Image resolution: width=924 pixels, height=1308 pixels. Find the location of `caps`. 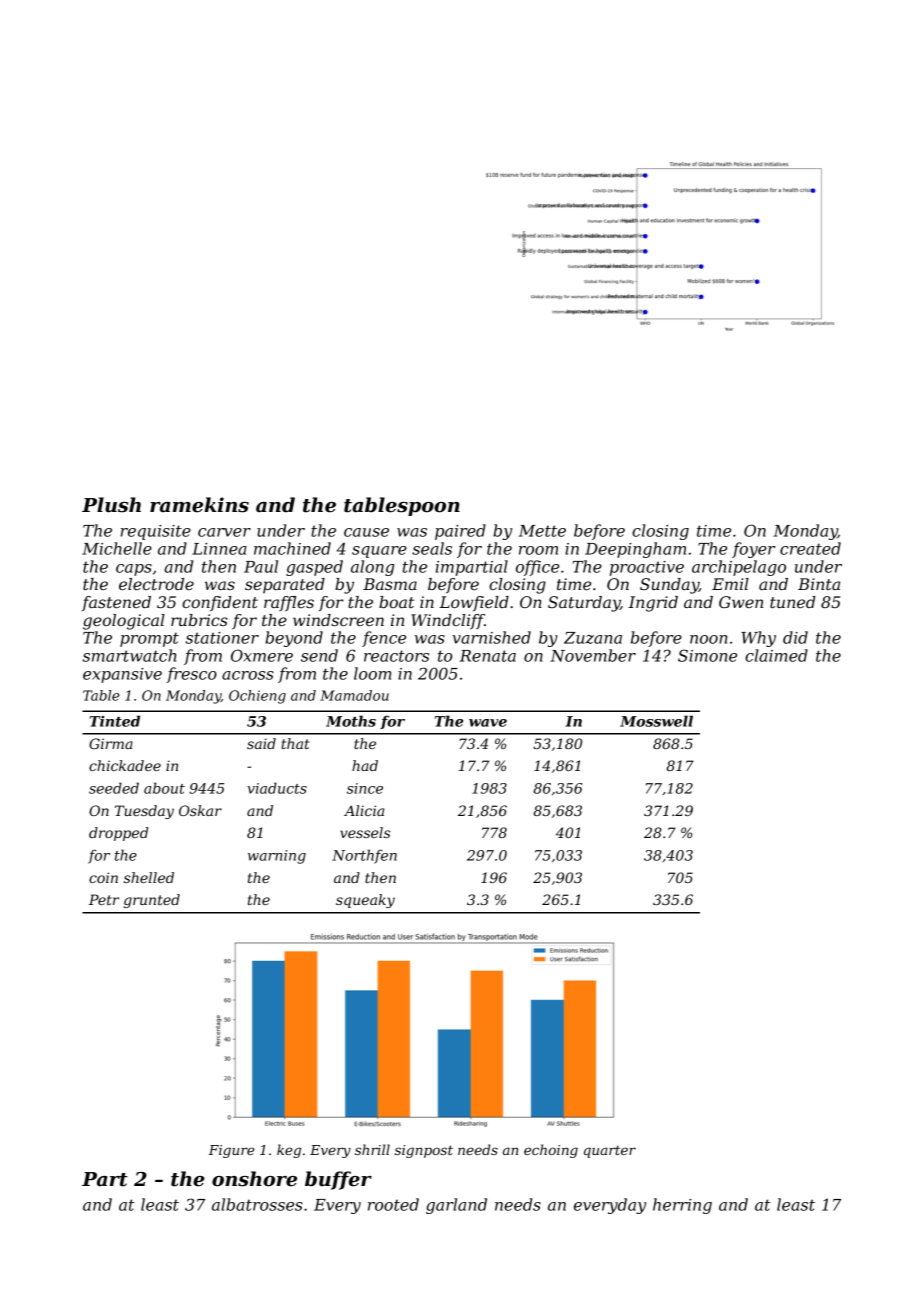

caps is located at coordinates (134, 570).
